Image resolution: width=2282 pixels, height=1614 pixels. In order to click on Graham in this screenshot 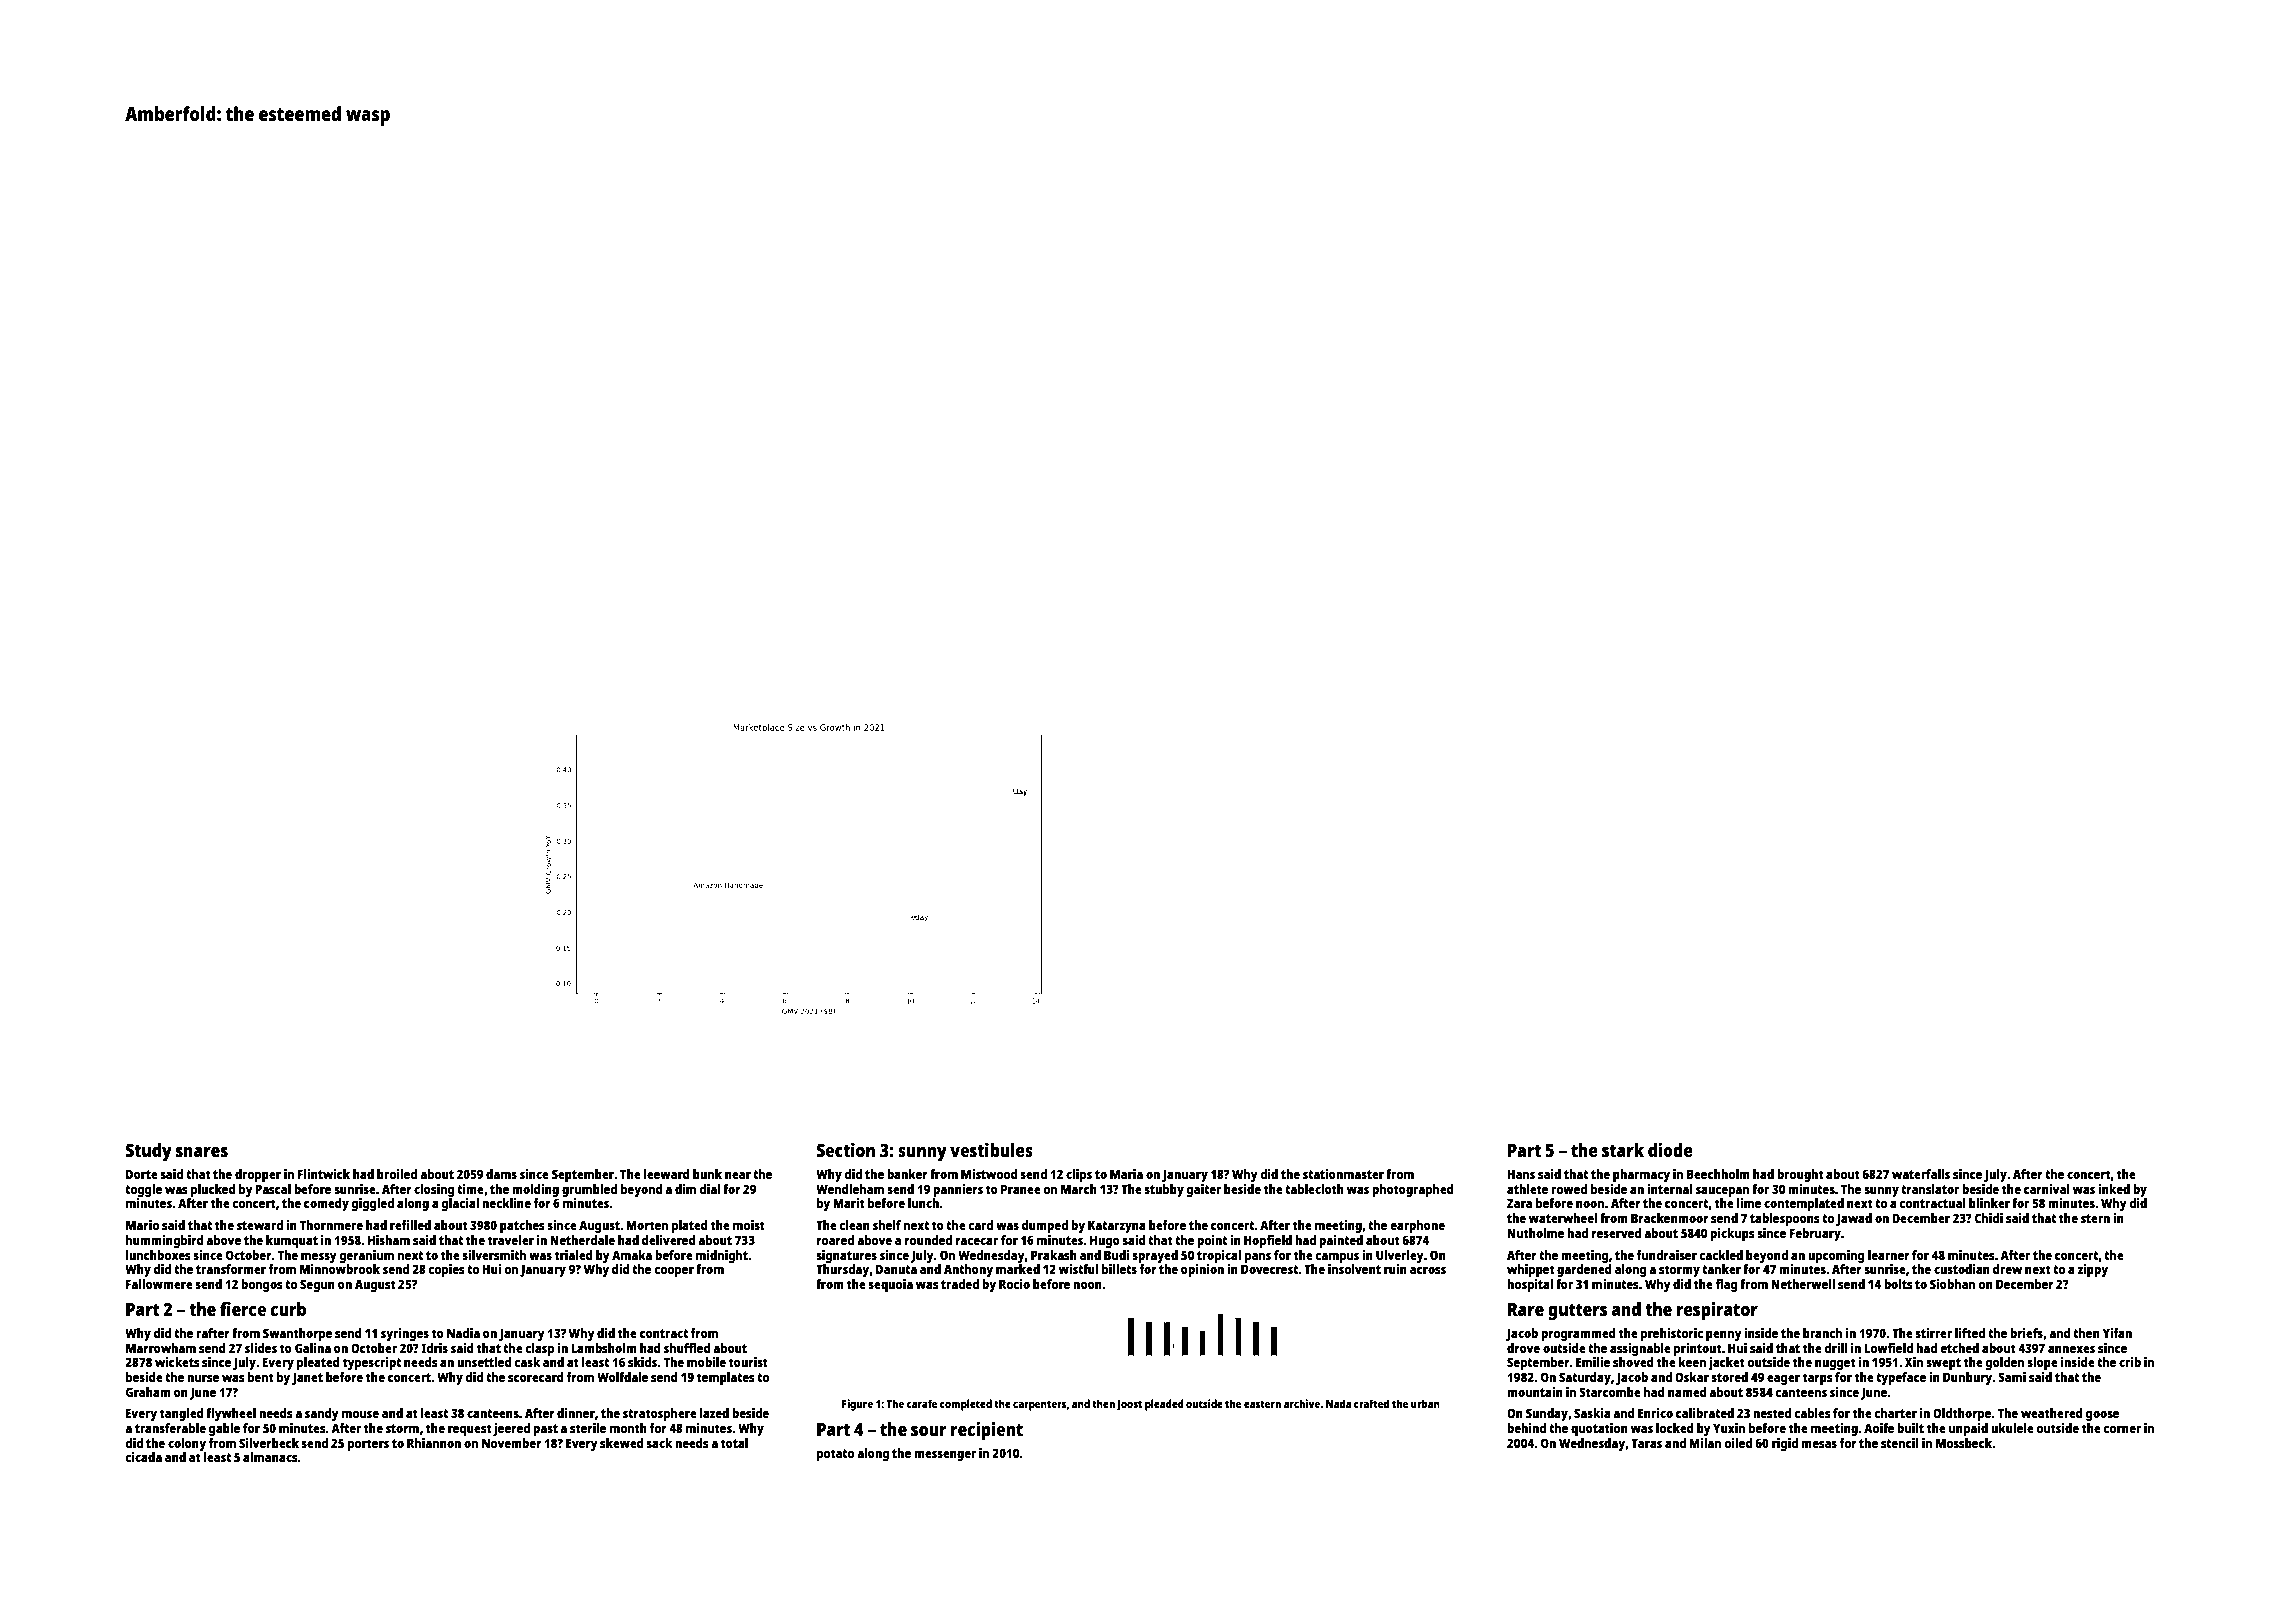, I will do `click(148, 1392)`.
